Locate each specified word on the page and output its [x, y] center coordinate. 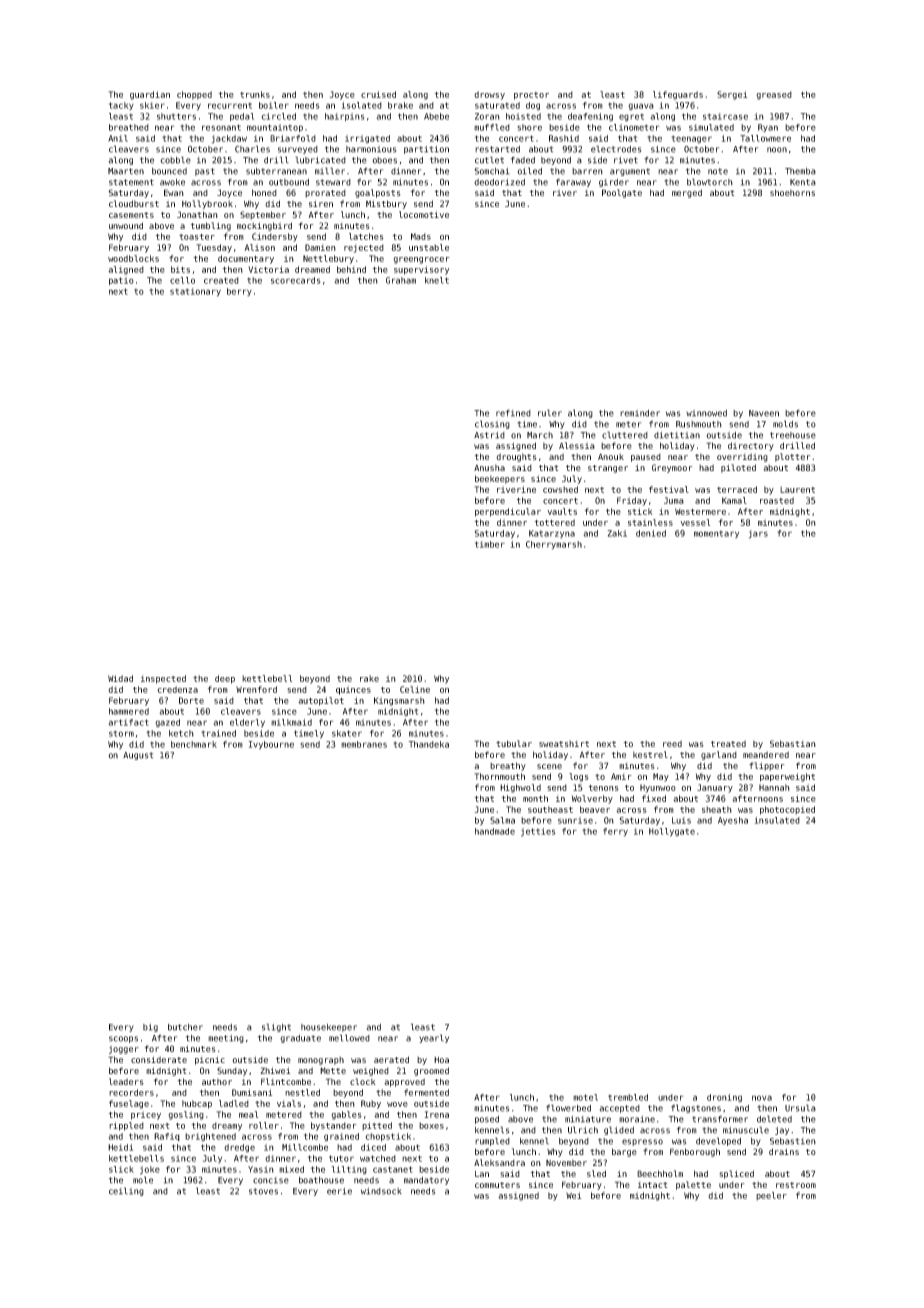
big [150, 1028]
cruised [378, 94]
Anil [118, 138]
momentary [716, 534]
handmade [495, 831]
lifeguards [678, 95]
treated [728, 743]
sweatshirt [564, 743]
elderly [247, 723]
